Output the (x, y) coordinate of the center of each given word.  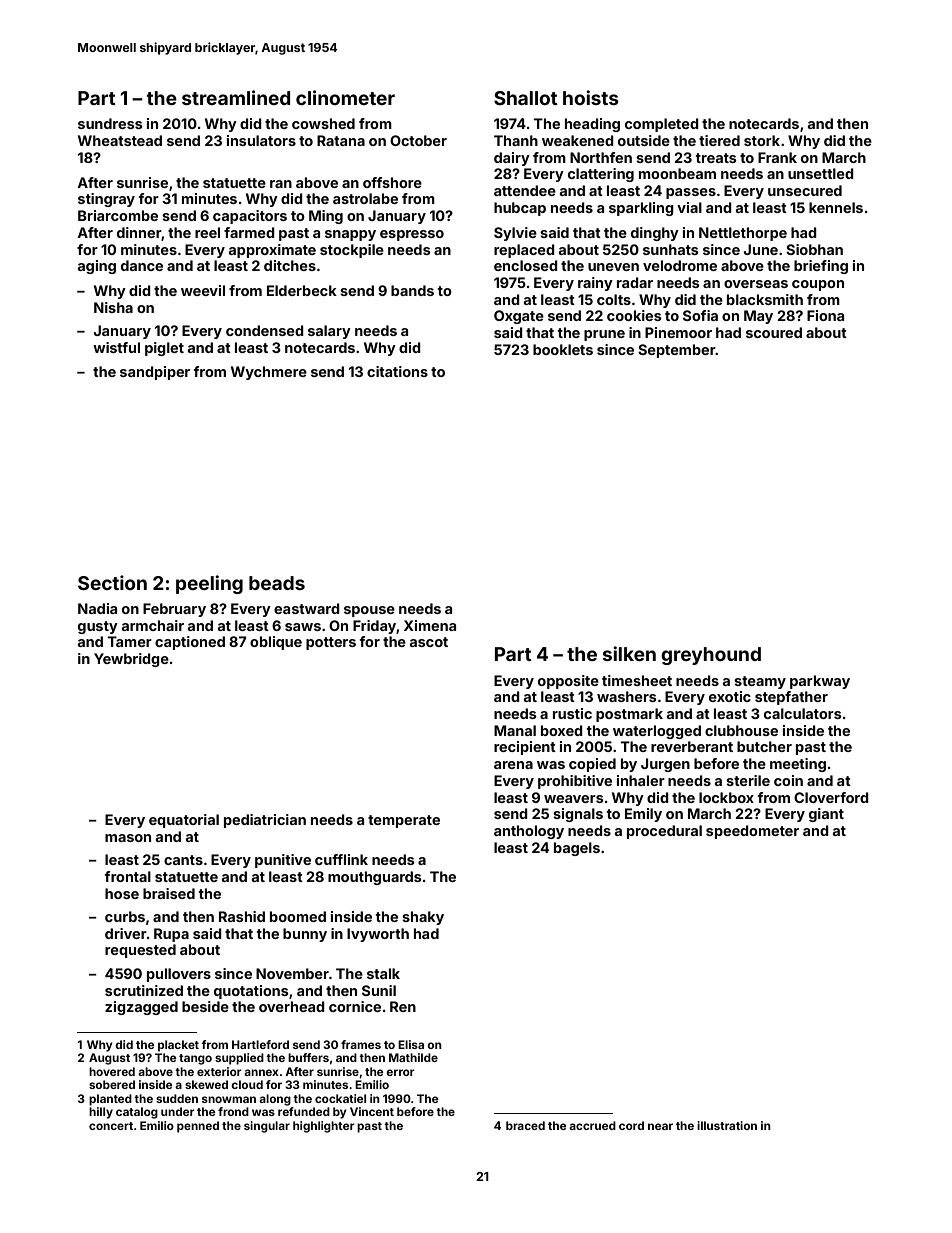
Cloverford (831, 797)
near (660, 1126)
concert (111, 1126)
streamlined (236, 97)
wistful (116, 347)
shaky (423, 918)
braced (525, 1125)
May (758, 317)
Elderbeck (302, 290)
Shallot (526, 98)
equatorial (184, 821)
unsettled (821, 173)
